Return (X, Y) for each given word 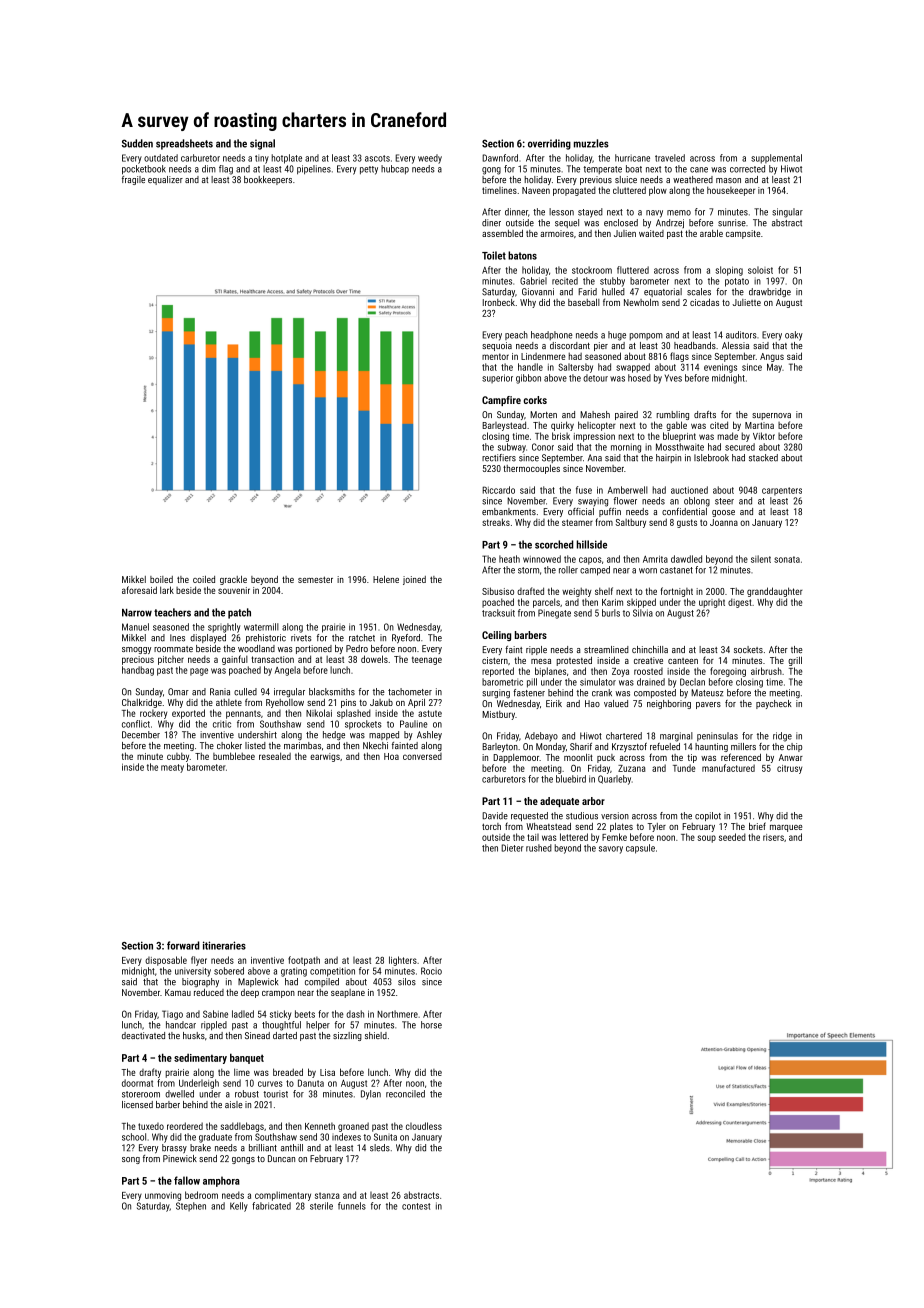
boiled (161, 579)
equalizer (165, 180)
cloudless (424, 1126)
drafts (705, 414)
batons (522, 255)
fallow (187, 1180)
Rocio (431, 971)
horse (431, 1025)
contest (416, 1206)
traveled (670, 158)
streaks (496, 522)
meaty (172, 768)
